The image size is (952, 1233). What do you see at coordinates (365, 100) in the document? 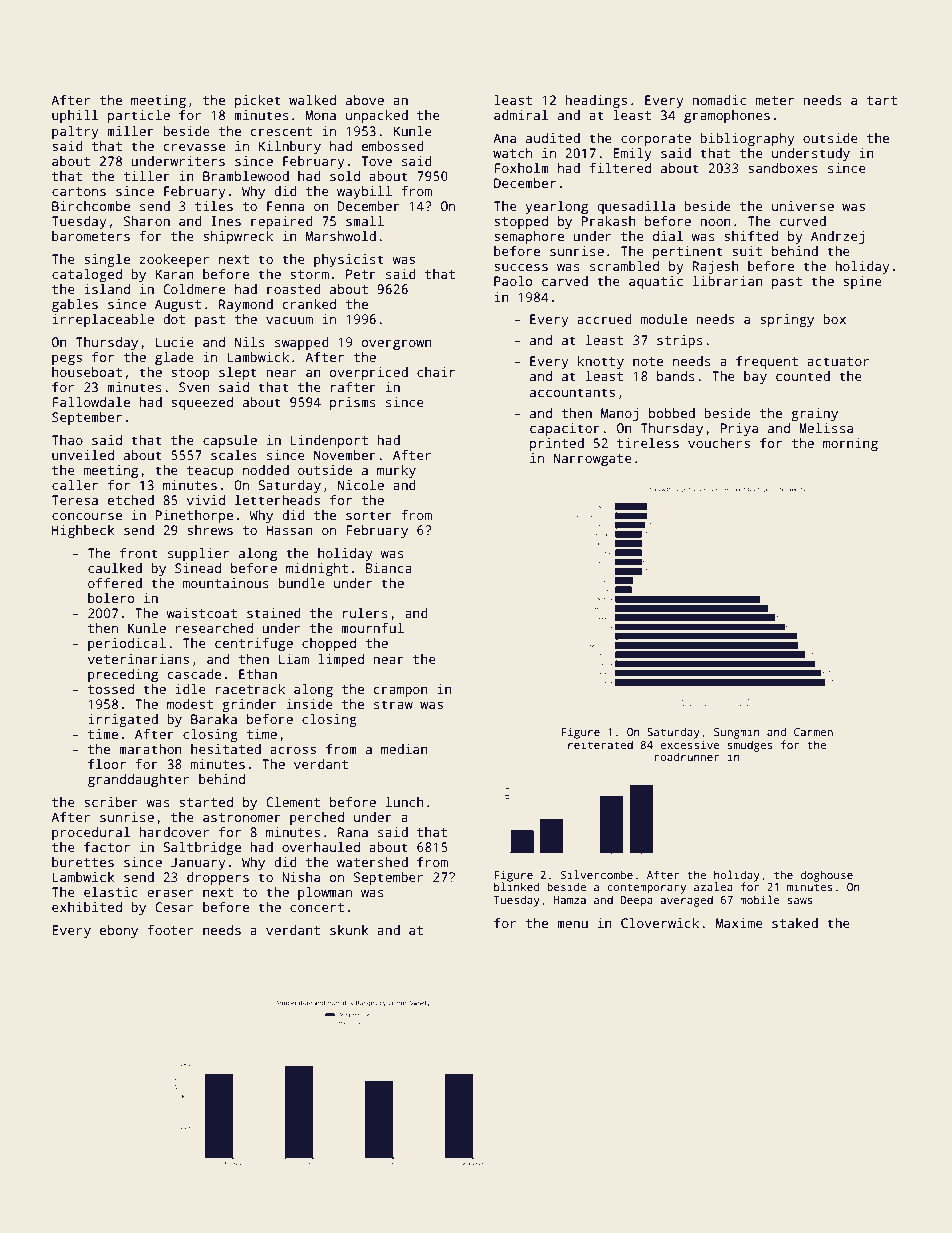
I see `above` at bounding box center [365, 100].
